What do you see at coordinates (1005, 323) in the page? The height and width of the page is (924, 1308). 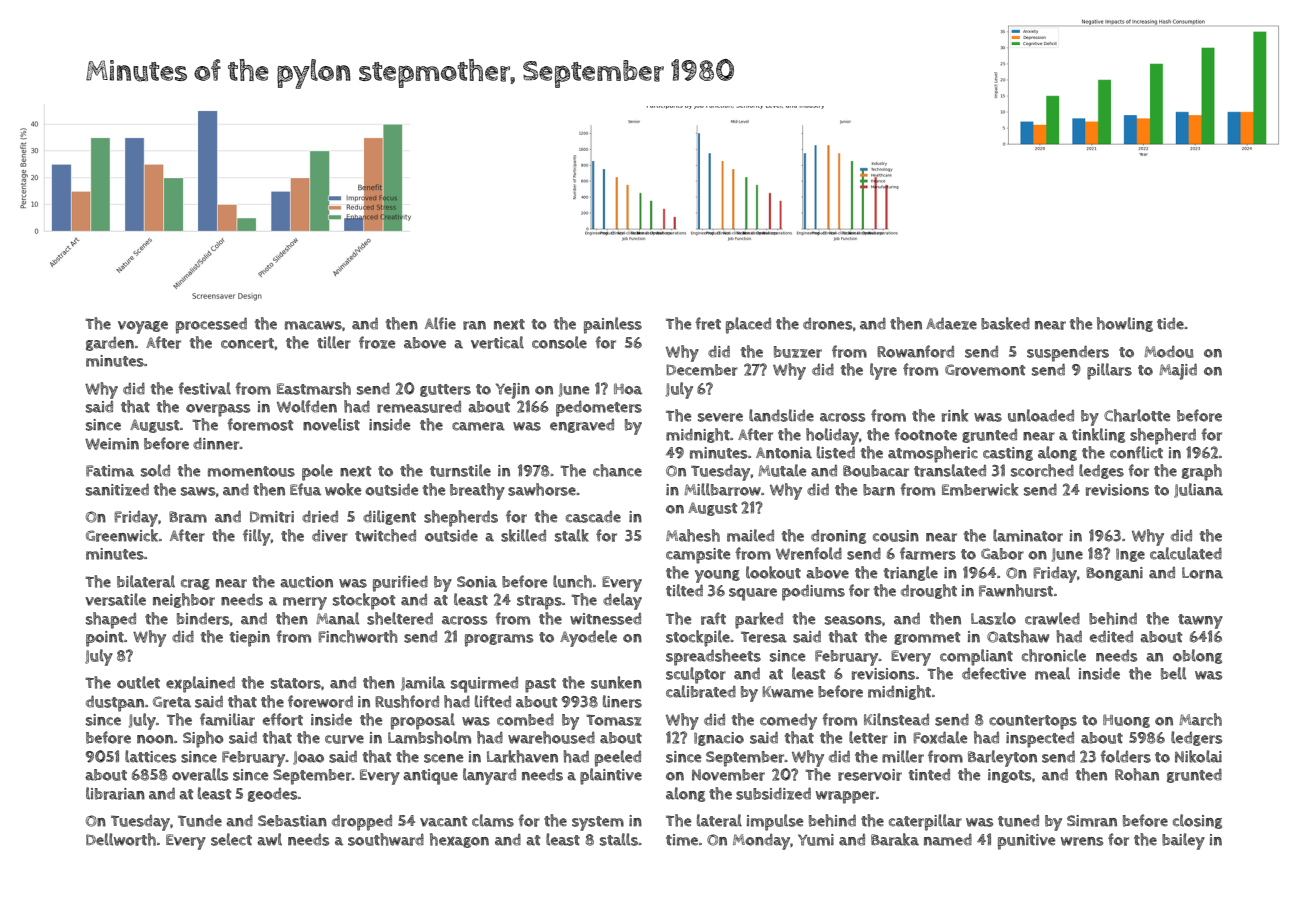 I see `basked` at bounding box center [1005, 323].
